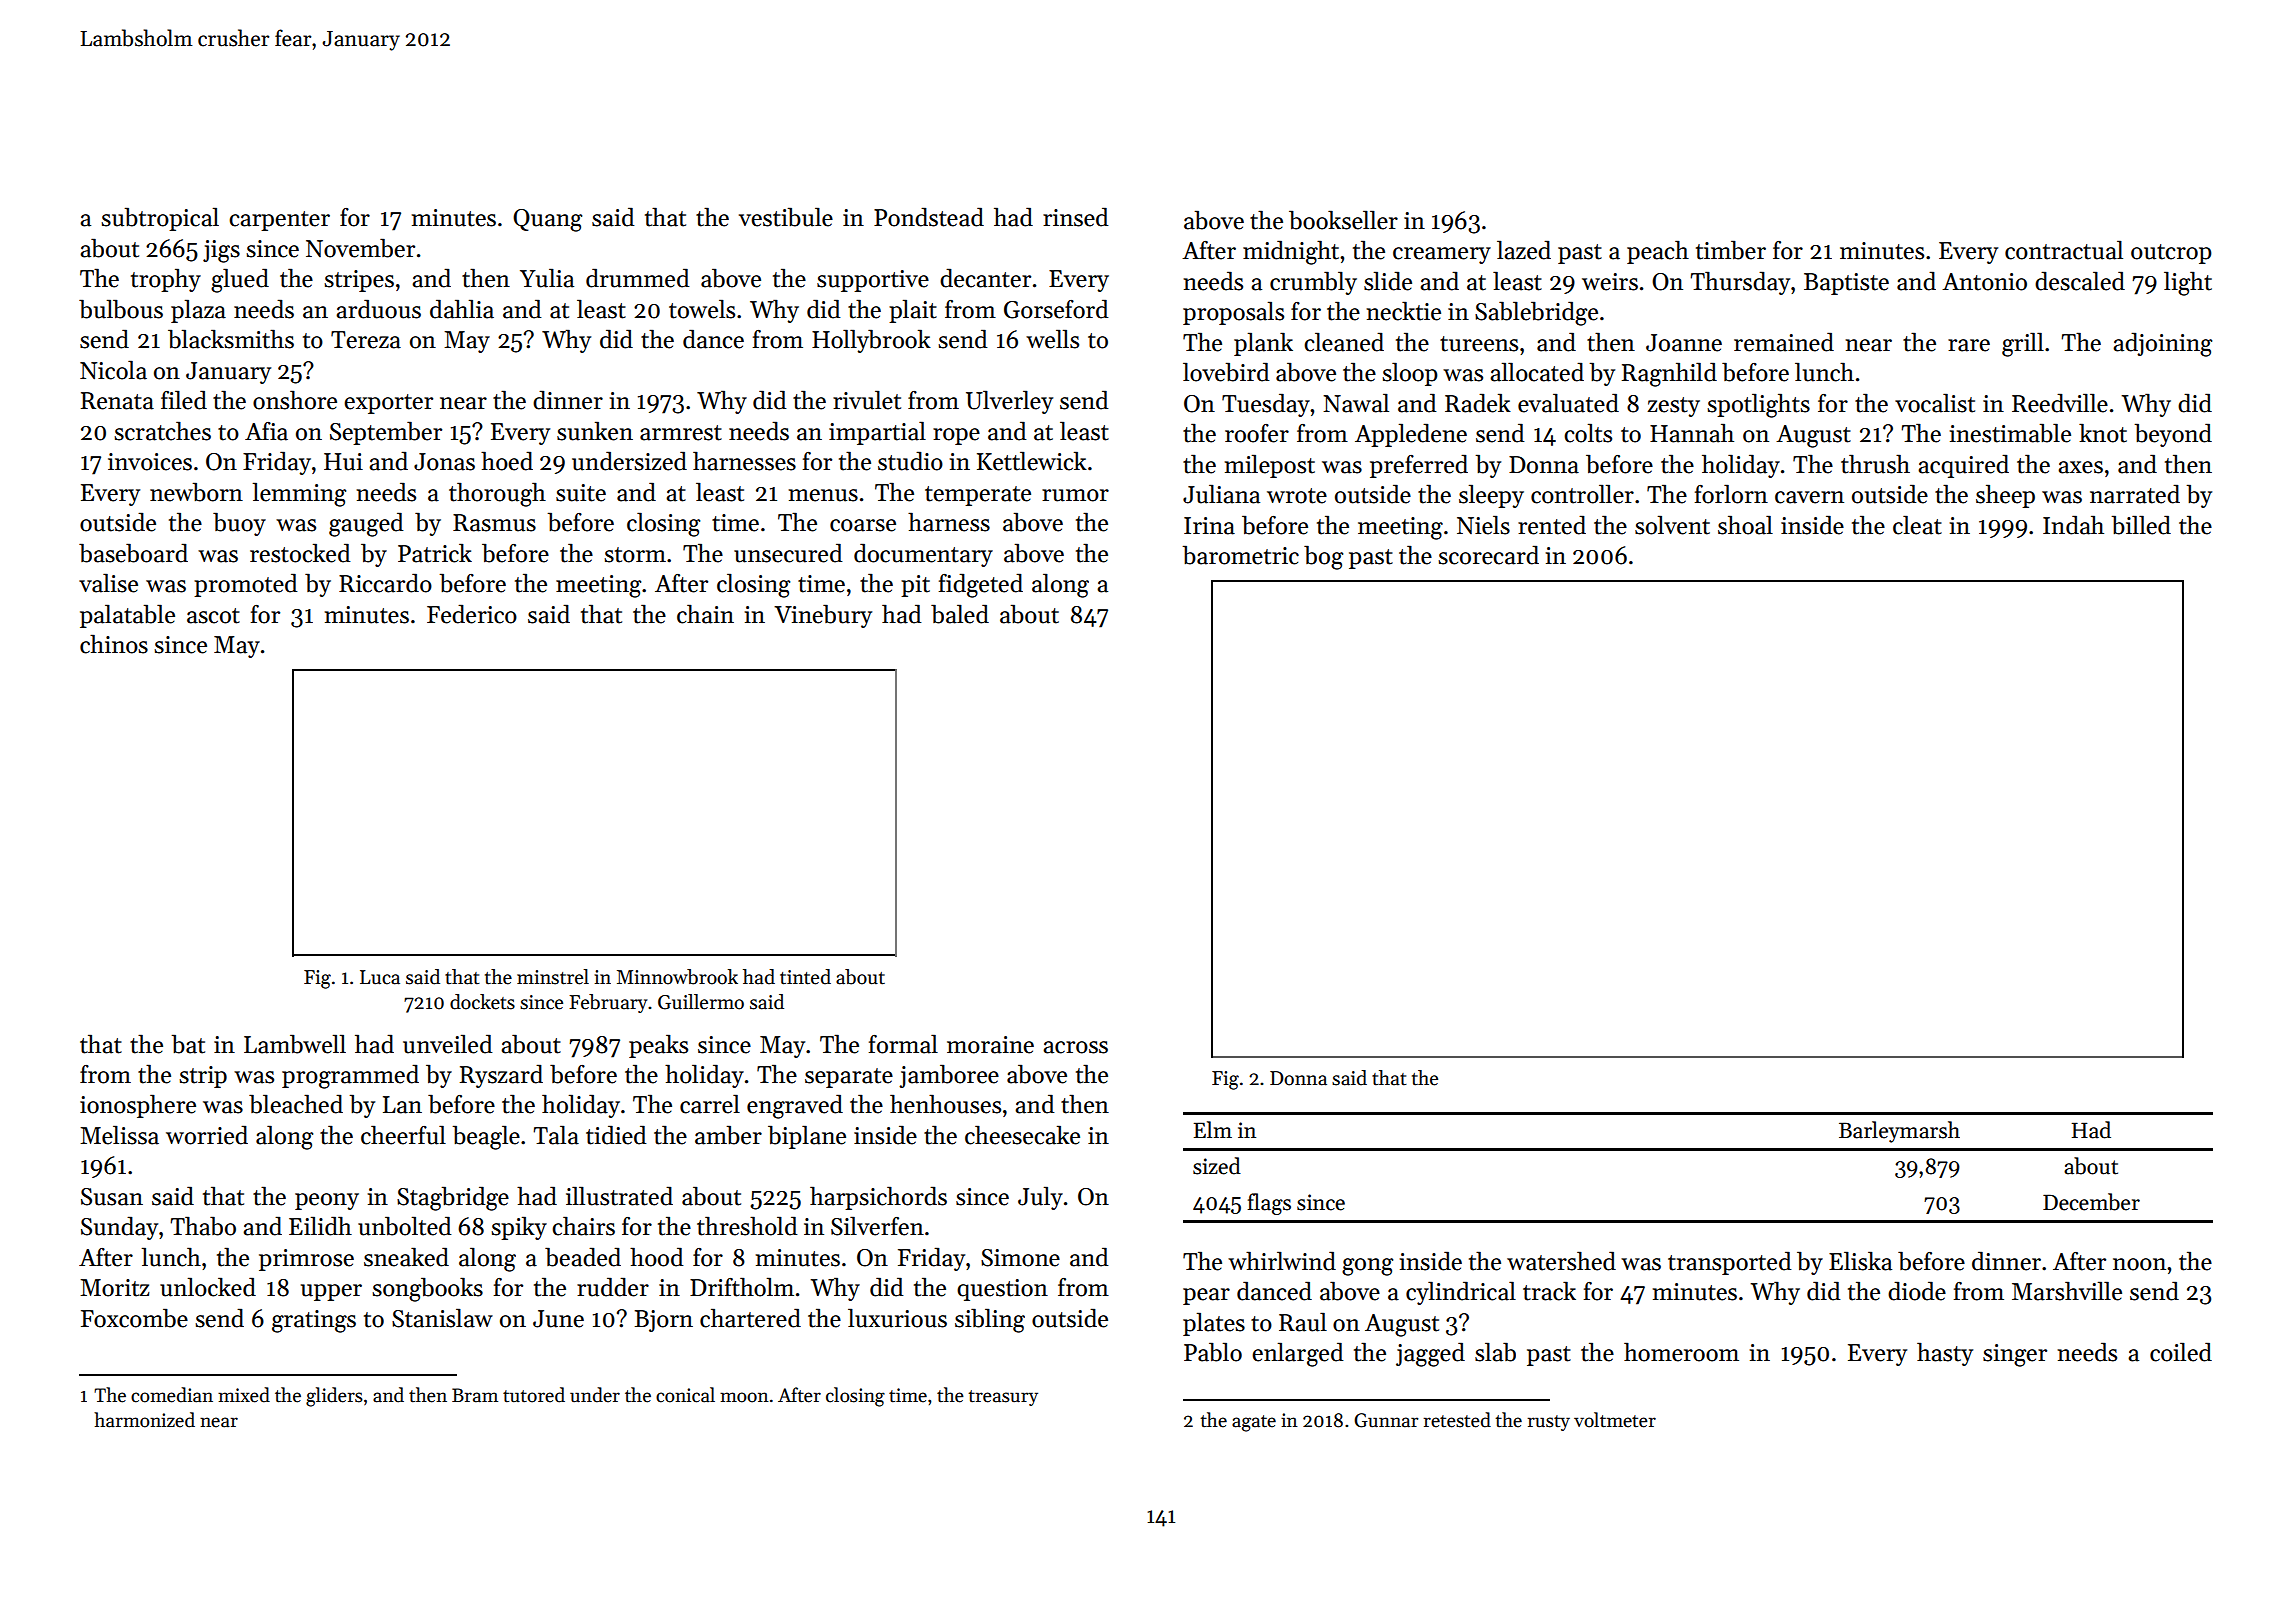  Describe the element at coordinates (805, 977) in the page. I see `tinted` at that location.
